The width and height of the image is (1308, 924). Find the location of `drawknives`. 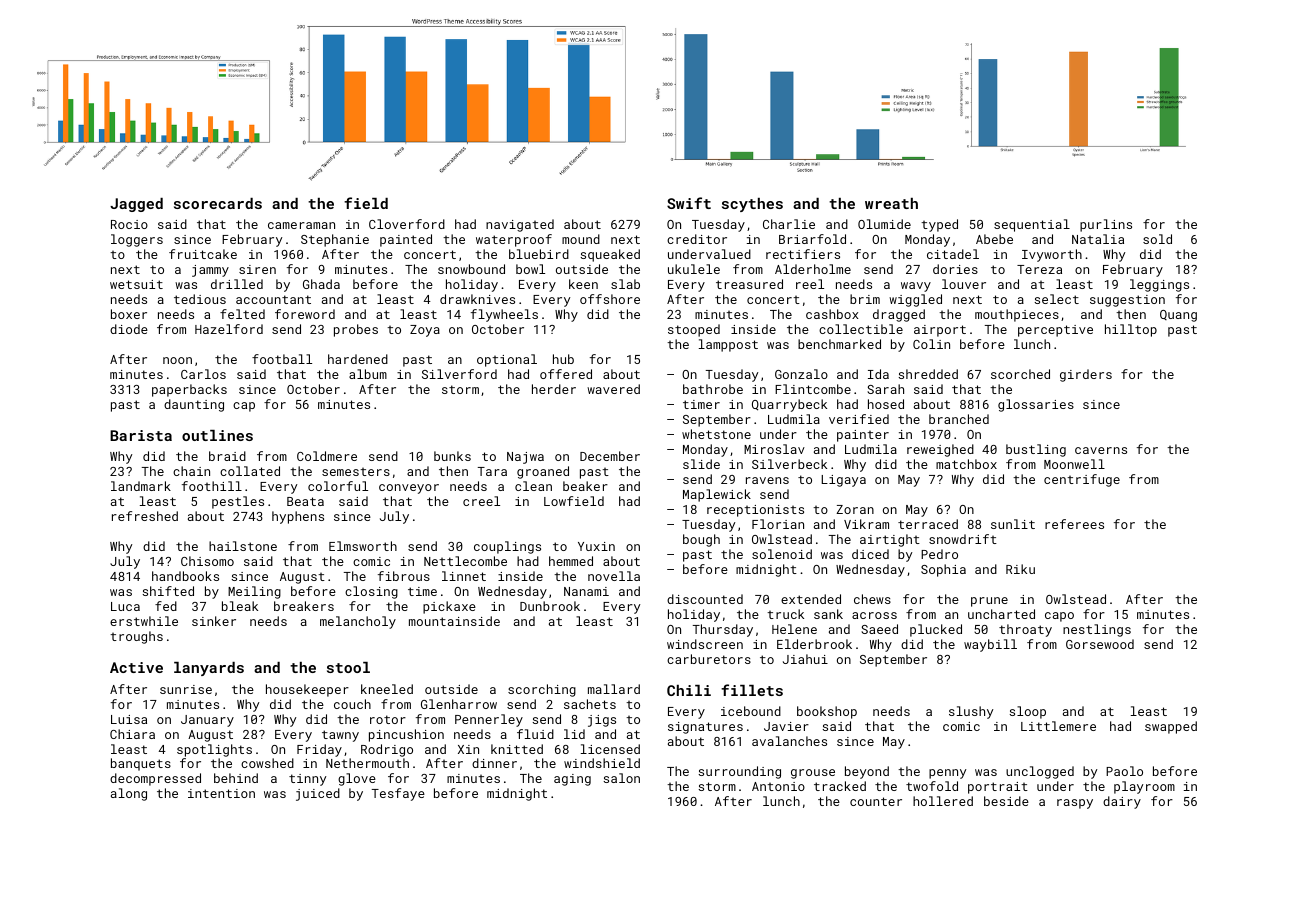

drawknives is located at coordinates (477, 299).
